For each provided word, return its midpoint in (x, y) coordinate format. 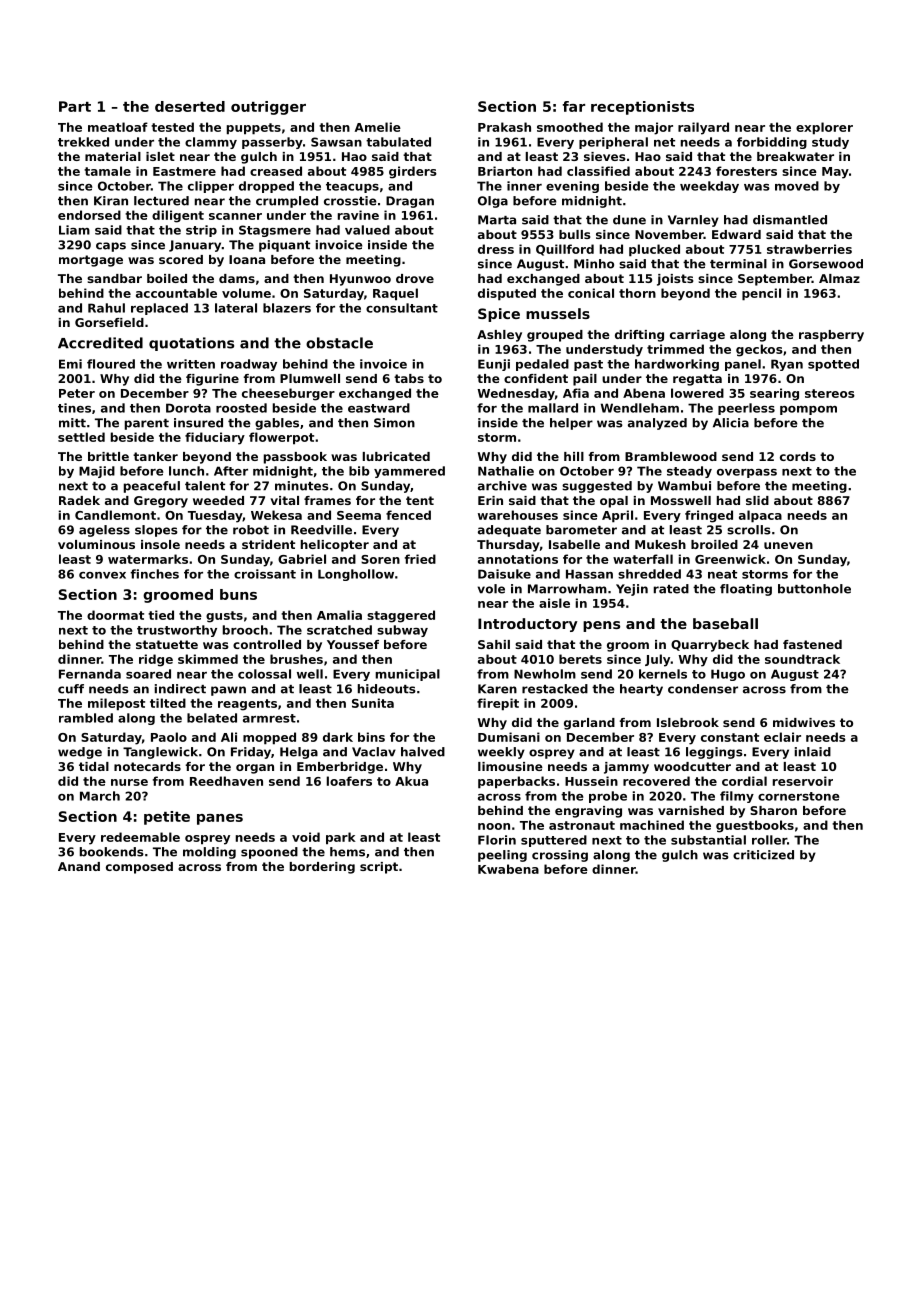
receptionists (642, 108)
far (574, 106)
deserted (190, 106)
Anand (79, 866)
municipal (407, 675)
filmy (737, 797)
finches (154, 574)
